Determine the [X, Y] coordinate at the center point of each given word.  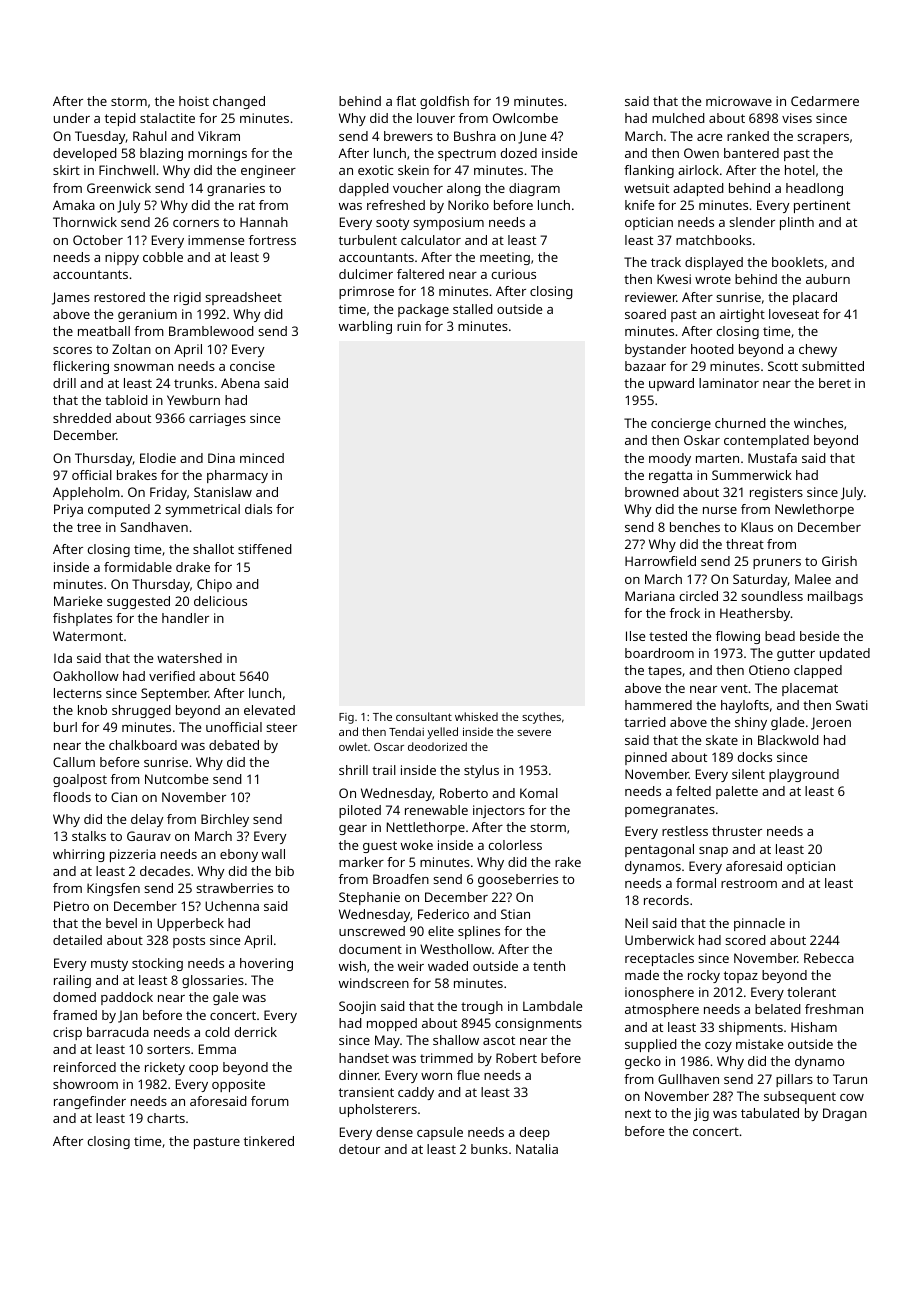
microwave [739, 101]
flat [406, 101]
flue [468, 1075]
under [72, 118]
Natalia [537, 1149]
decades [165, 871]
